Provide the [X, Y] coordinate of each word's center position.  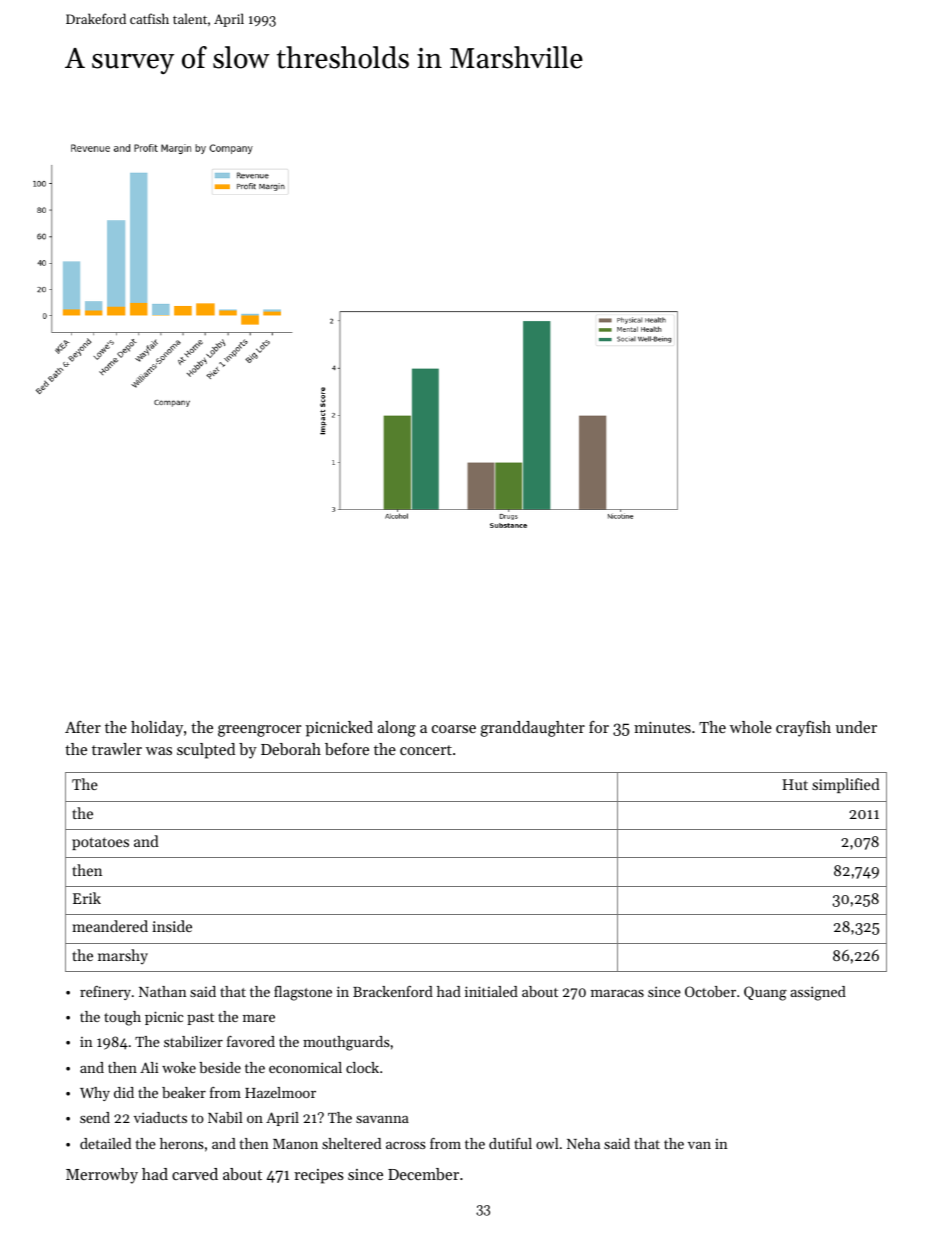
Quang [765, 993]
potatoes [100, 843]
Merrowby [102, 1176]
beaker [184, 1092]
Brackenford [393, 991]
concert [426, 750]
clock [362, 1067]
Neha [583, 1143]
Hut [795, 784]
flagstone [303, 993]
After [83, 727]
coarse [454, 729]
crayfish [803, 729]
